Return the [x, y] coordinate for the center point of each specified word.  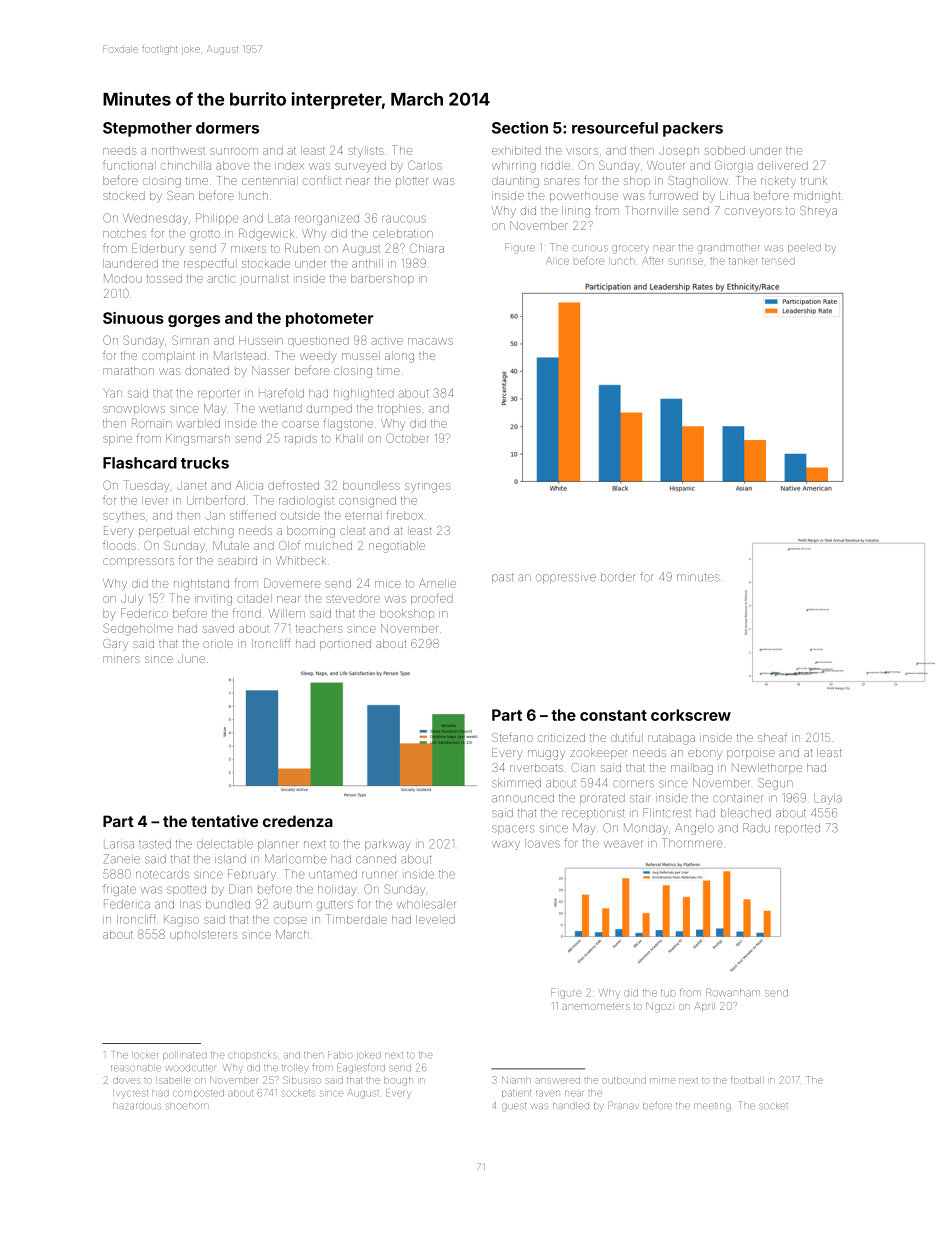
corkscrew [691, 715]
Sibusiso [302, 1080]
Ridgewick [266, 234]
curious [590, 248]
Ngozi [659, 1007]
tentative [224, 821]
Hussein [261, 340]
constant [613, 715]
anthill [367, 263]
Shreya [818, 212]
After [652, 261]
